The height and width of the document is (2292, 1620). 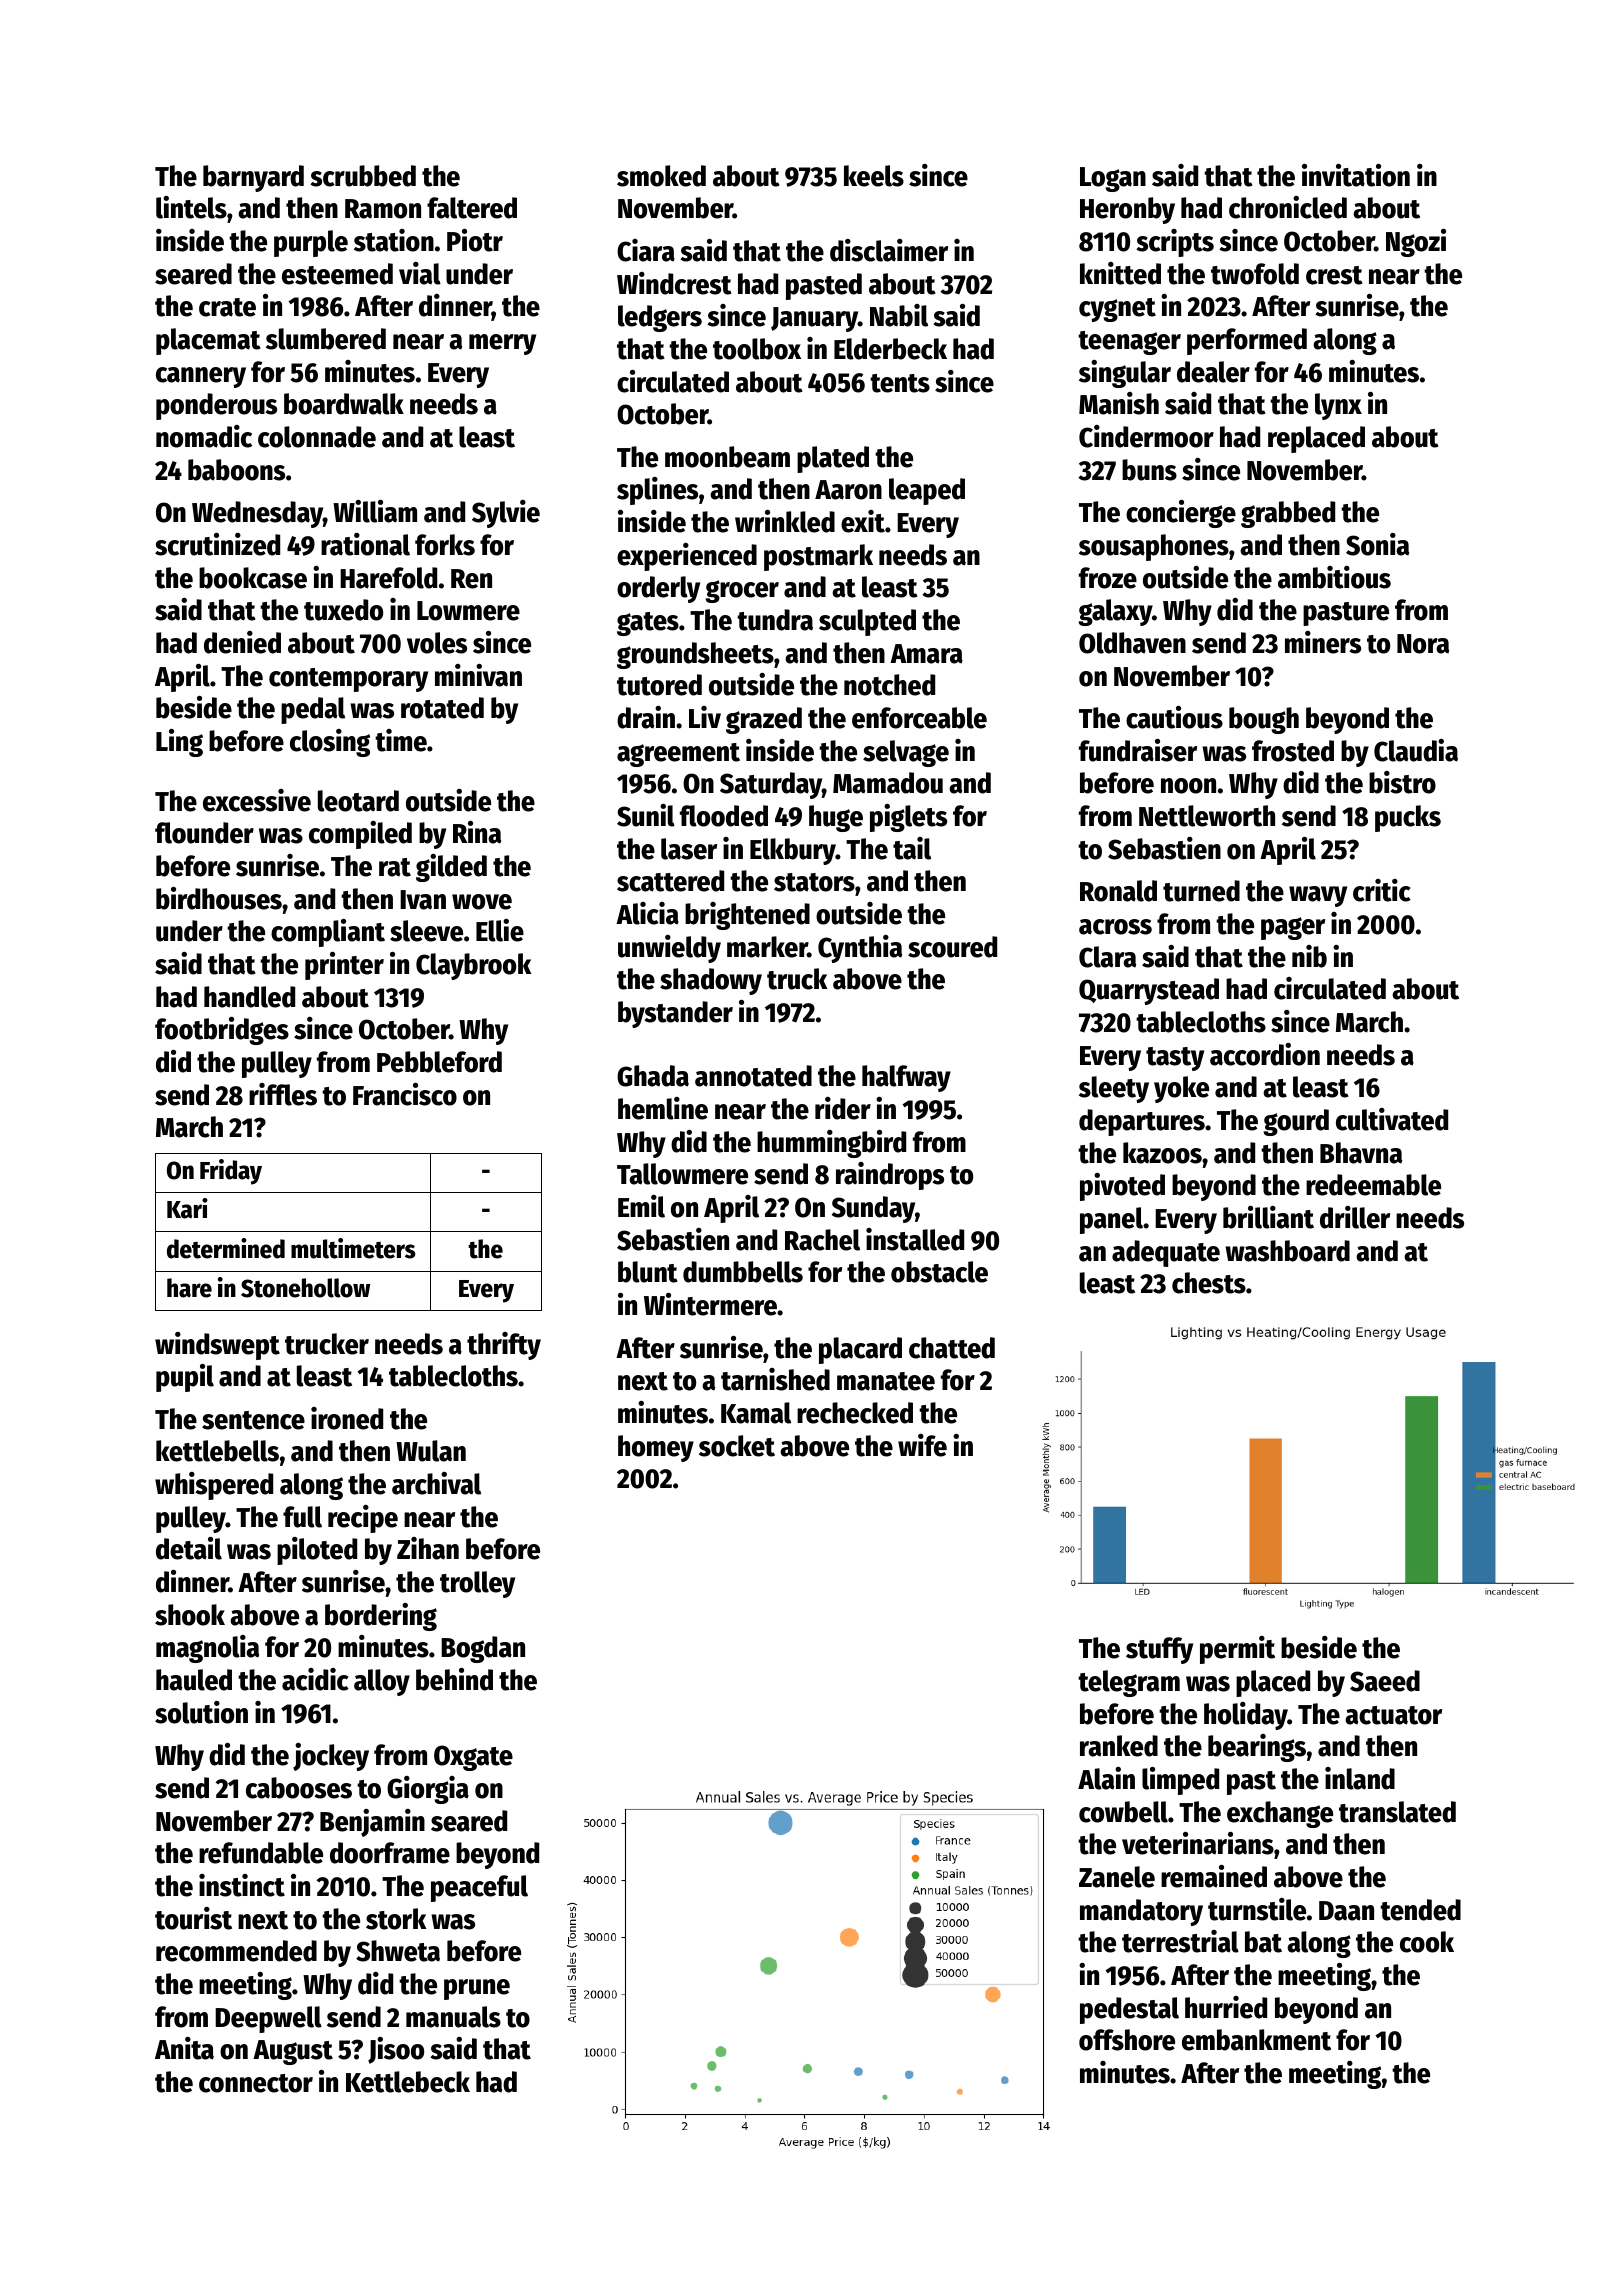 What do you see at coordinates (657, 491) in the document?
I see `splines` at bounding box center [657, 491].
